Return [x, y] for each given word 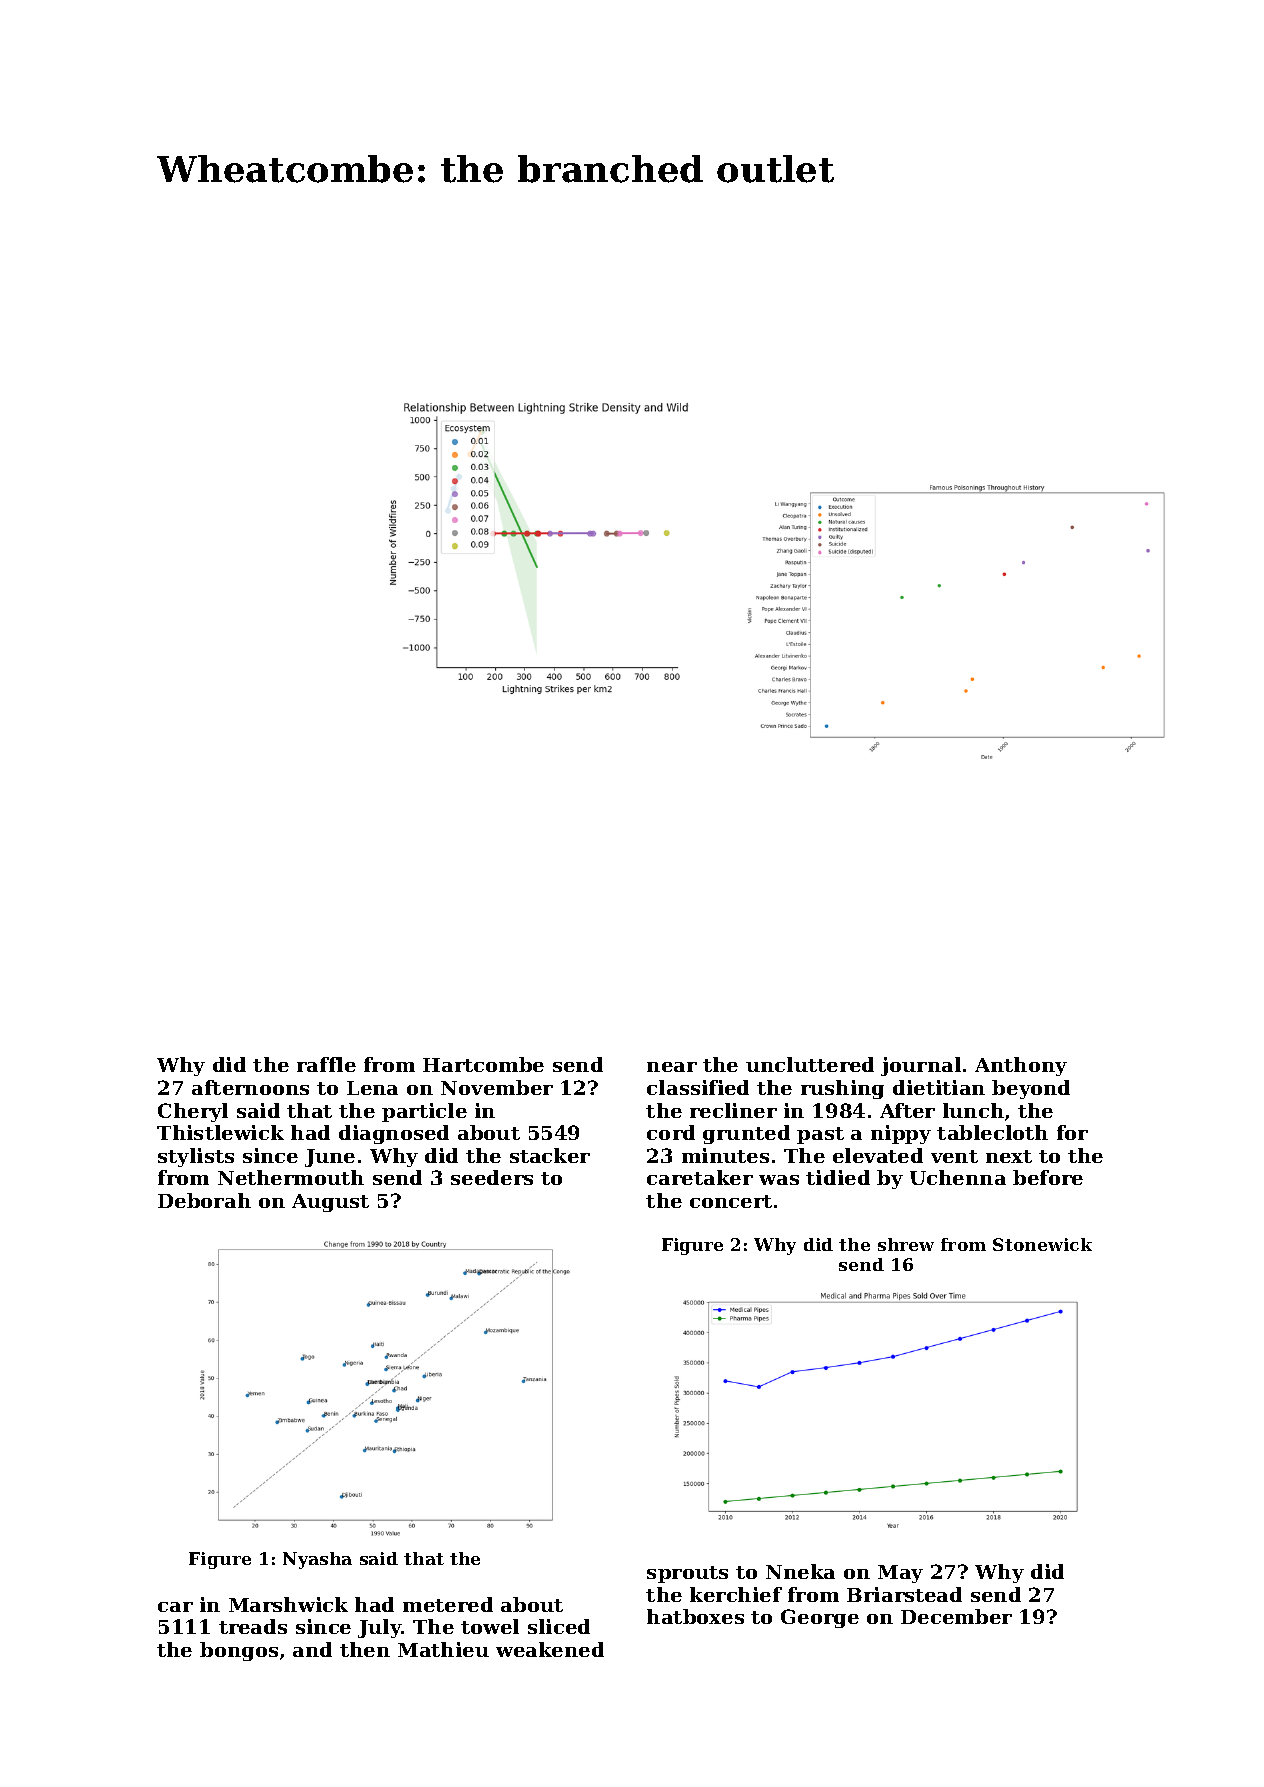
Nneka [800, 1571]
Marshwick [288, 1604]
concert [731, 1201]
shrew [906, 1244]
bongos [239, 1651]
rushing [842, 1089]
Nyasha [317, 1560]
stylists [196, 1157]
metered [448, 1604]
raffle [326, 1064]
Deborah [204, 1200]
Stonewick [1042, 1244]
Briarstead [904, 1594]
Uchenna [958, 1177]
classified [698, 1087]
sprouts [687, 1574]
